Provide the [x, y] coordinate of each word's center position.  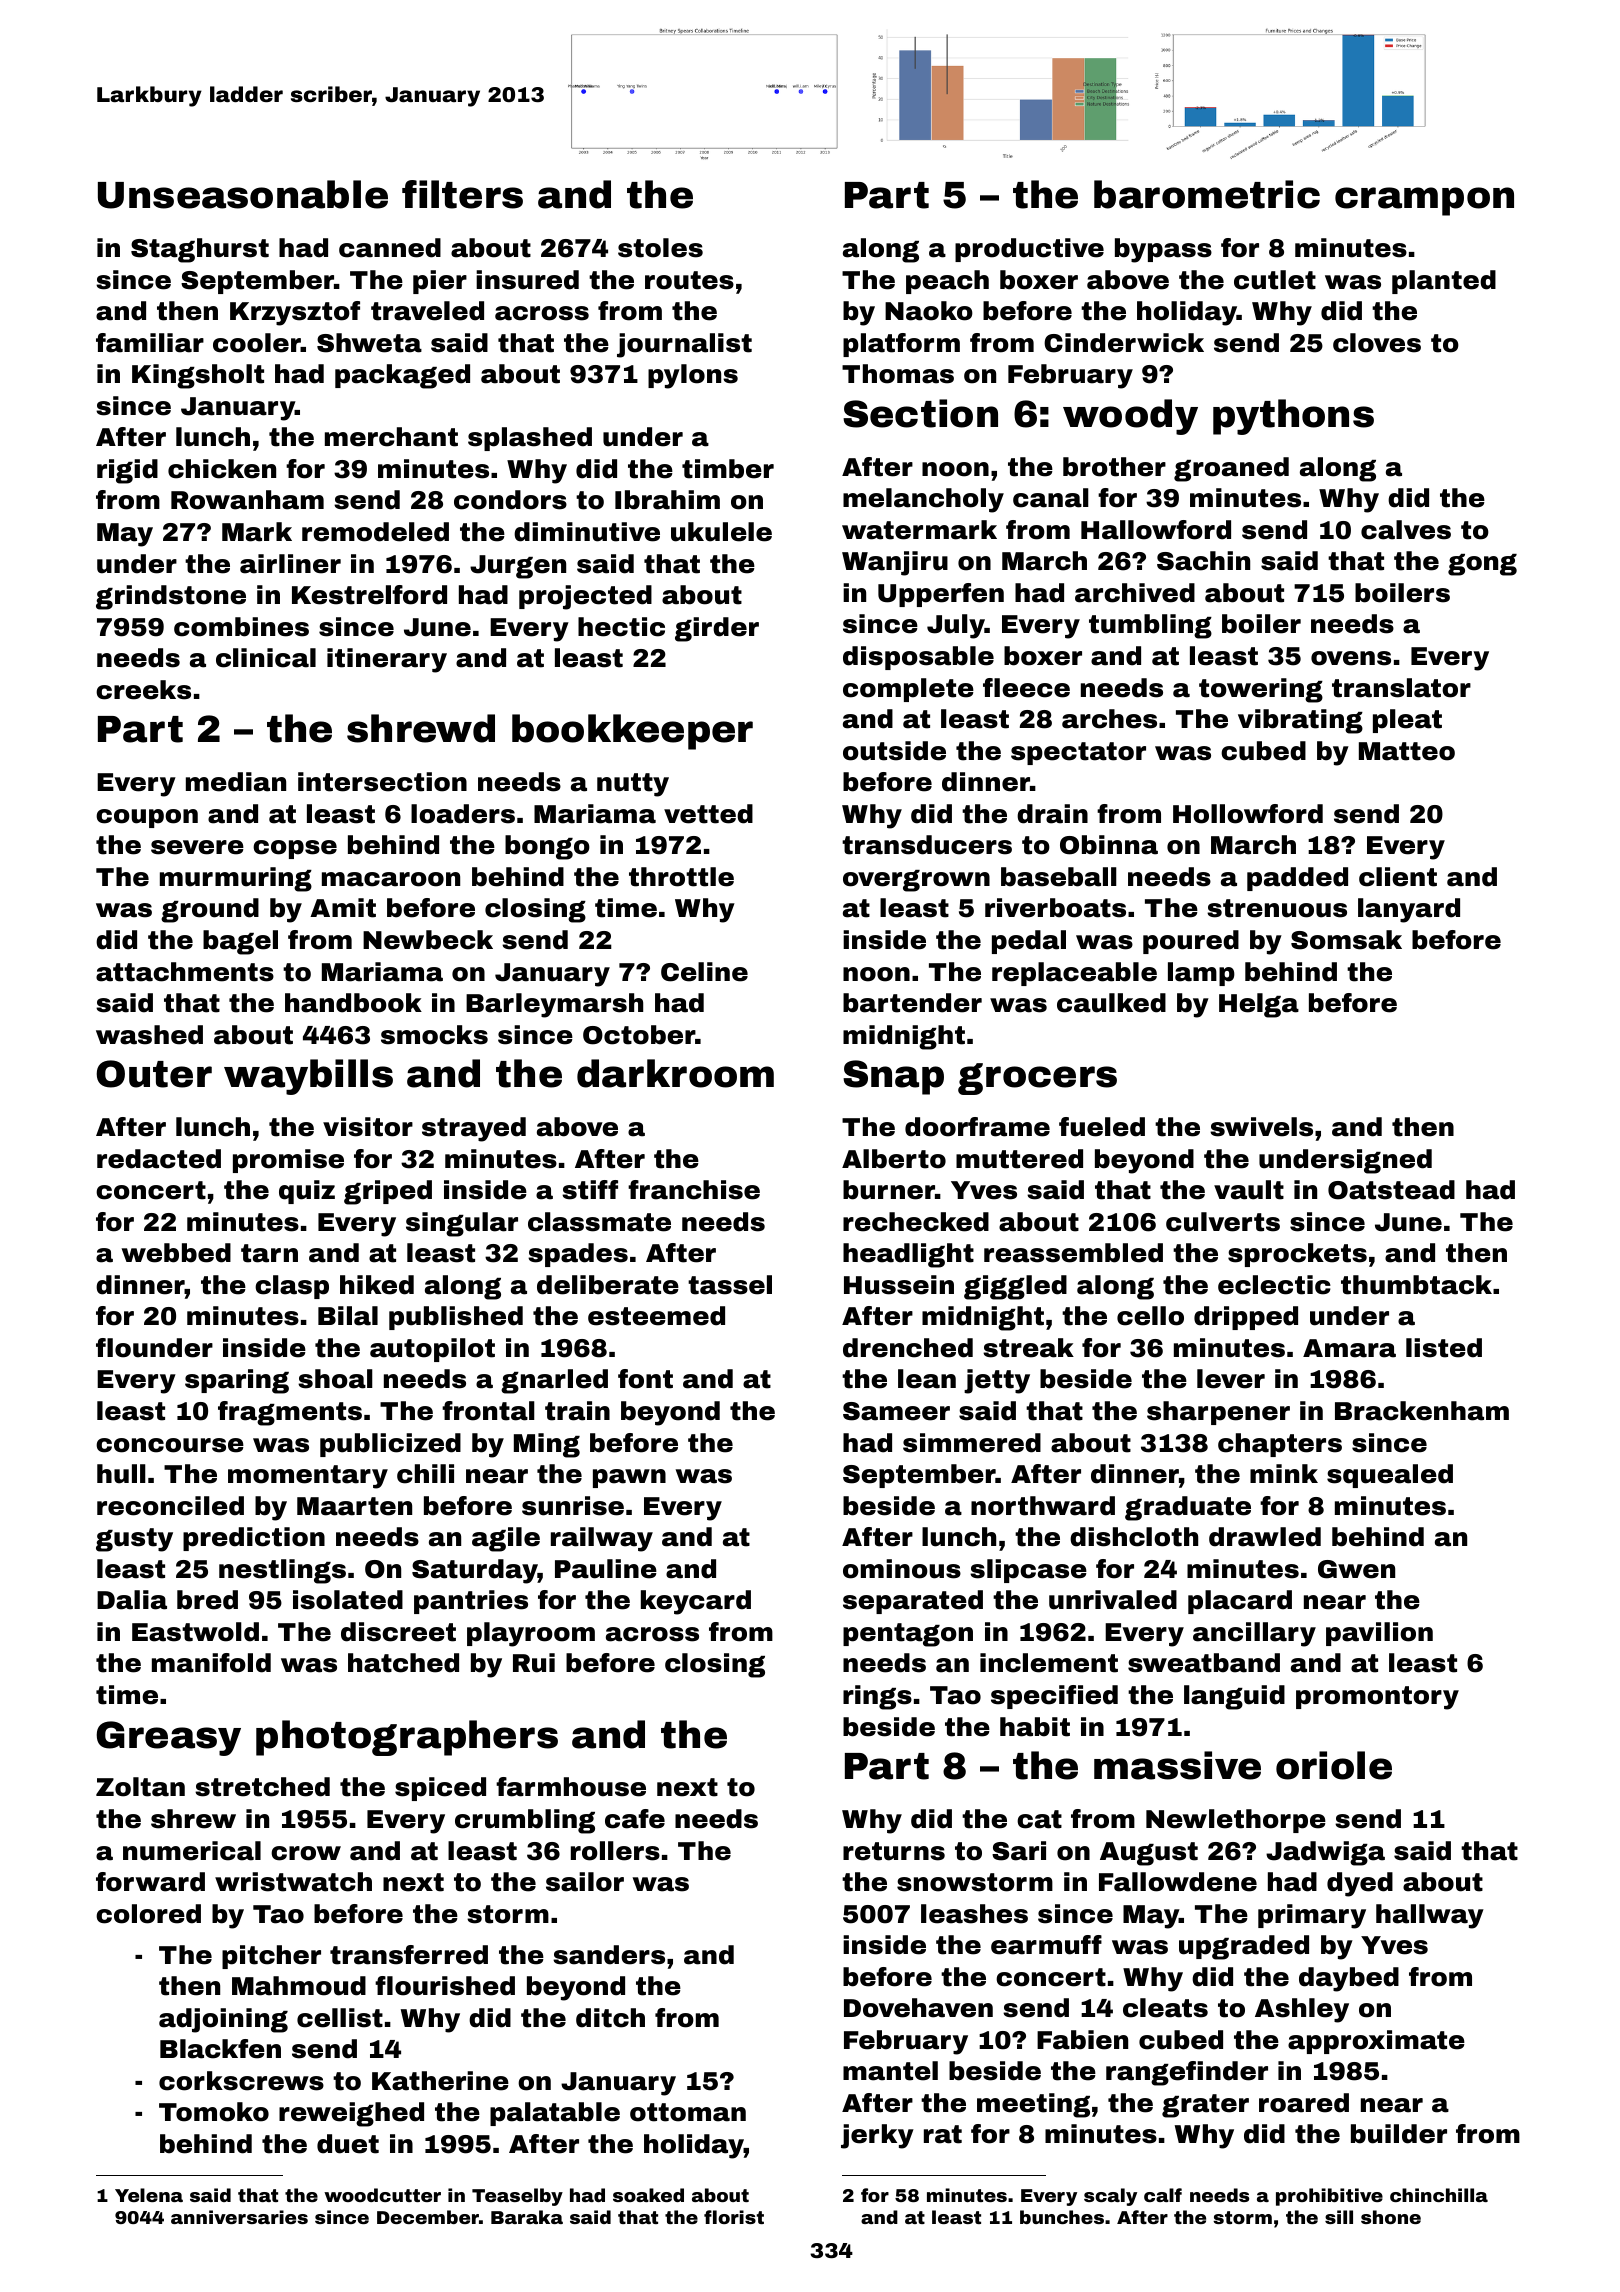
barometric [1207, 194]
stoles [660, 248]
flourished [445, 1986]
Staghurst [200, 250]
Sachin [1203, 561]
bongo [547, 847]
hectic [621, 627]
